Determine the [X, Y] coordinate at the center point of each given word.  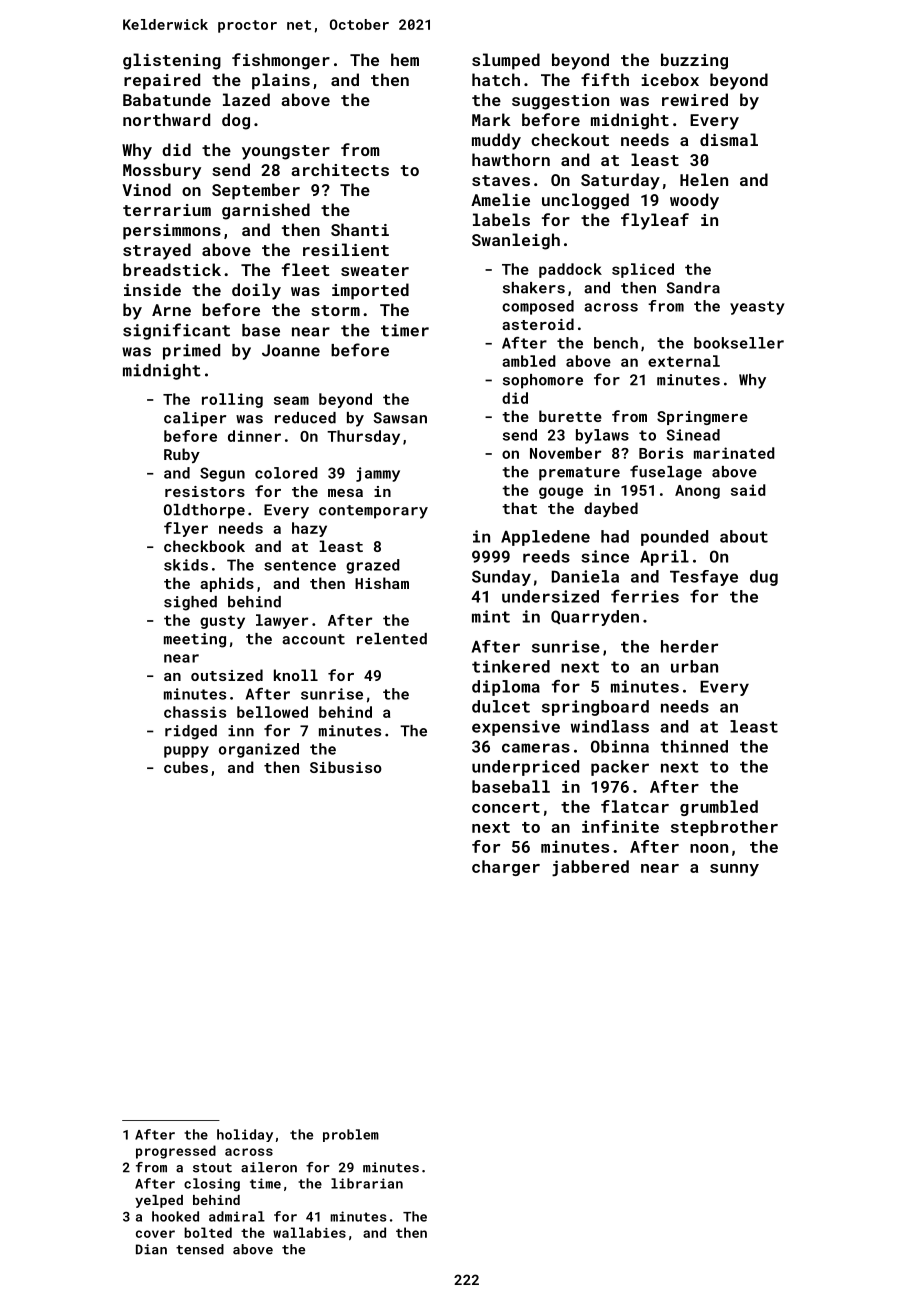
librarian [367, 1183]
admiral [237, 1216]
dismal [729, 139]
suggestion [560, 102]
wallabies [309, 1232]
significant [176, 331]
